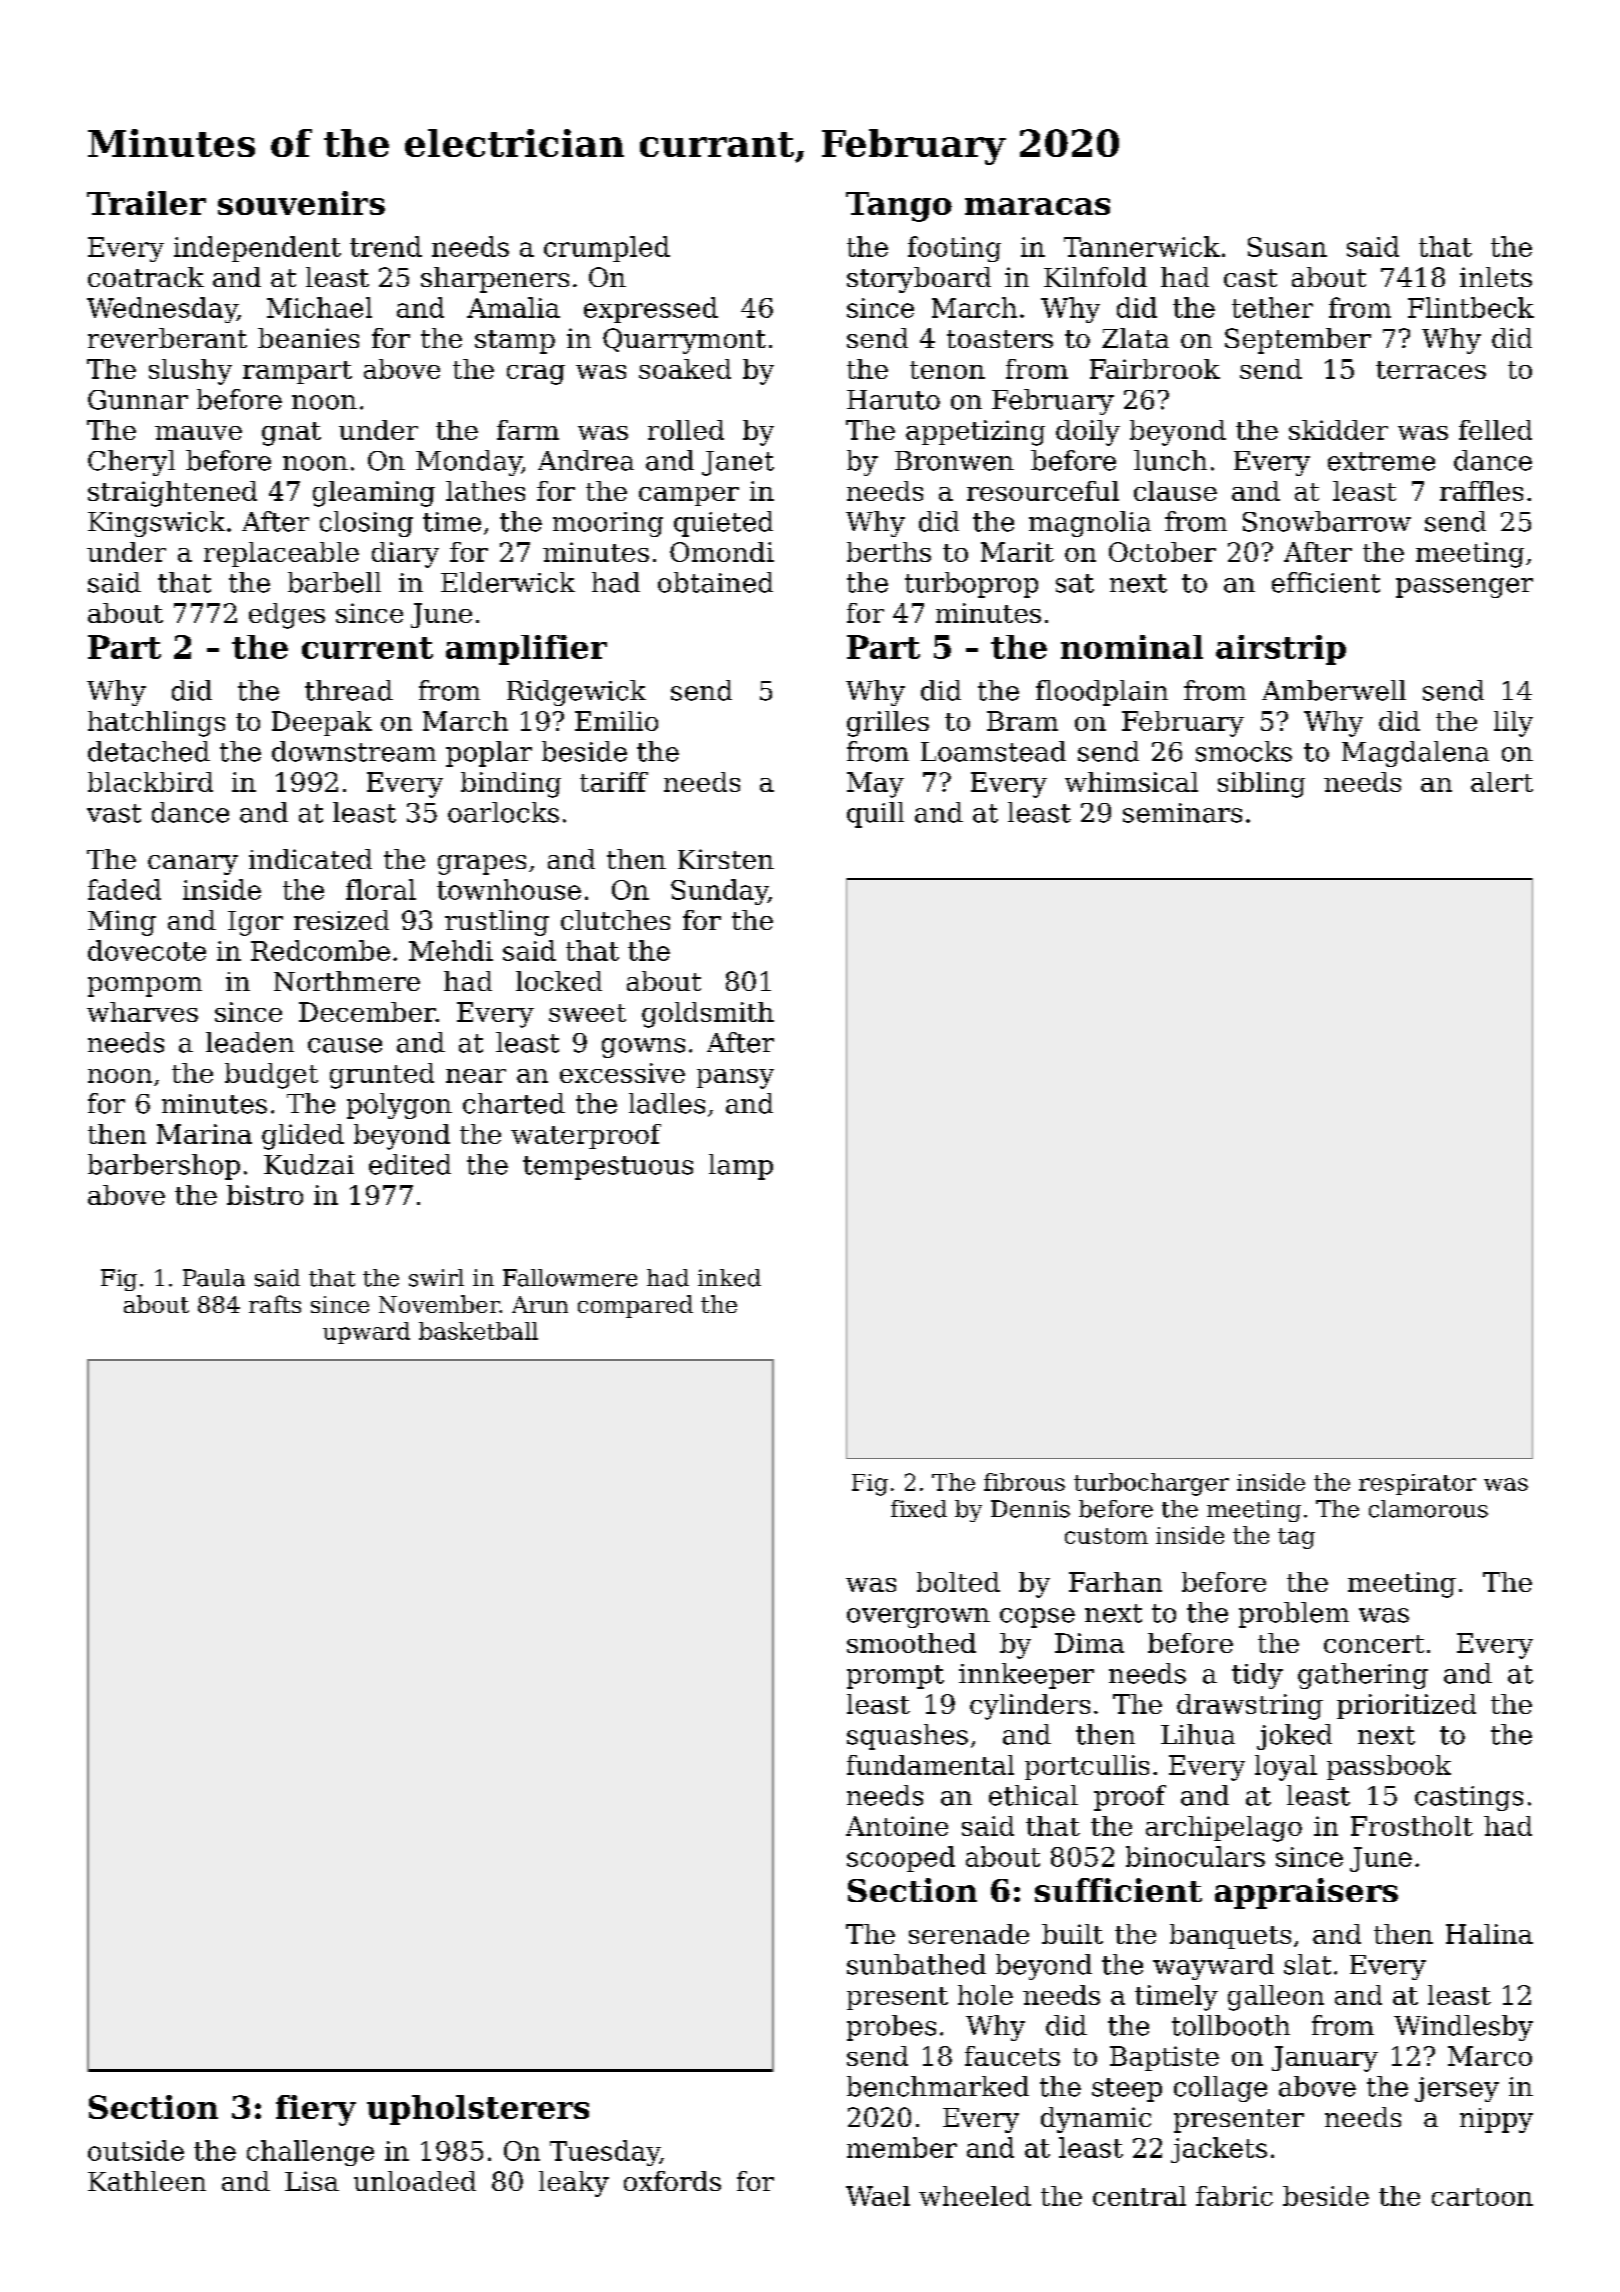 Image resolution: width=1620 pixels, height=2292 pixels. I want to click on Farhan, so click(1115, 1582).
